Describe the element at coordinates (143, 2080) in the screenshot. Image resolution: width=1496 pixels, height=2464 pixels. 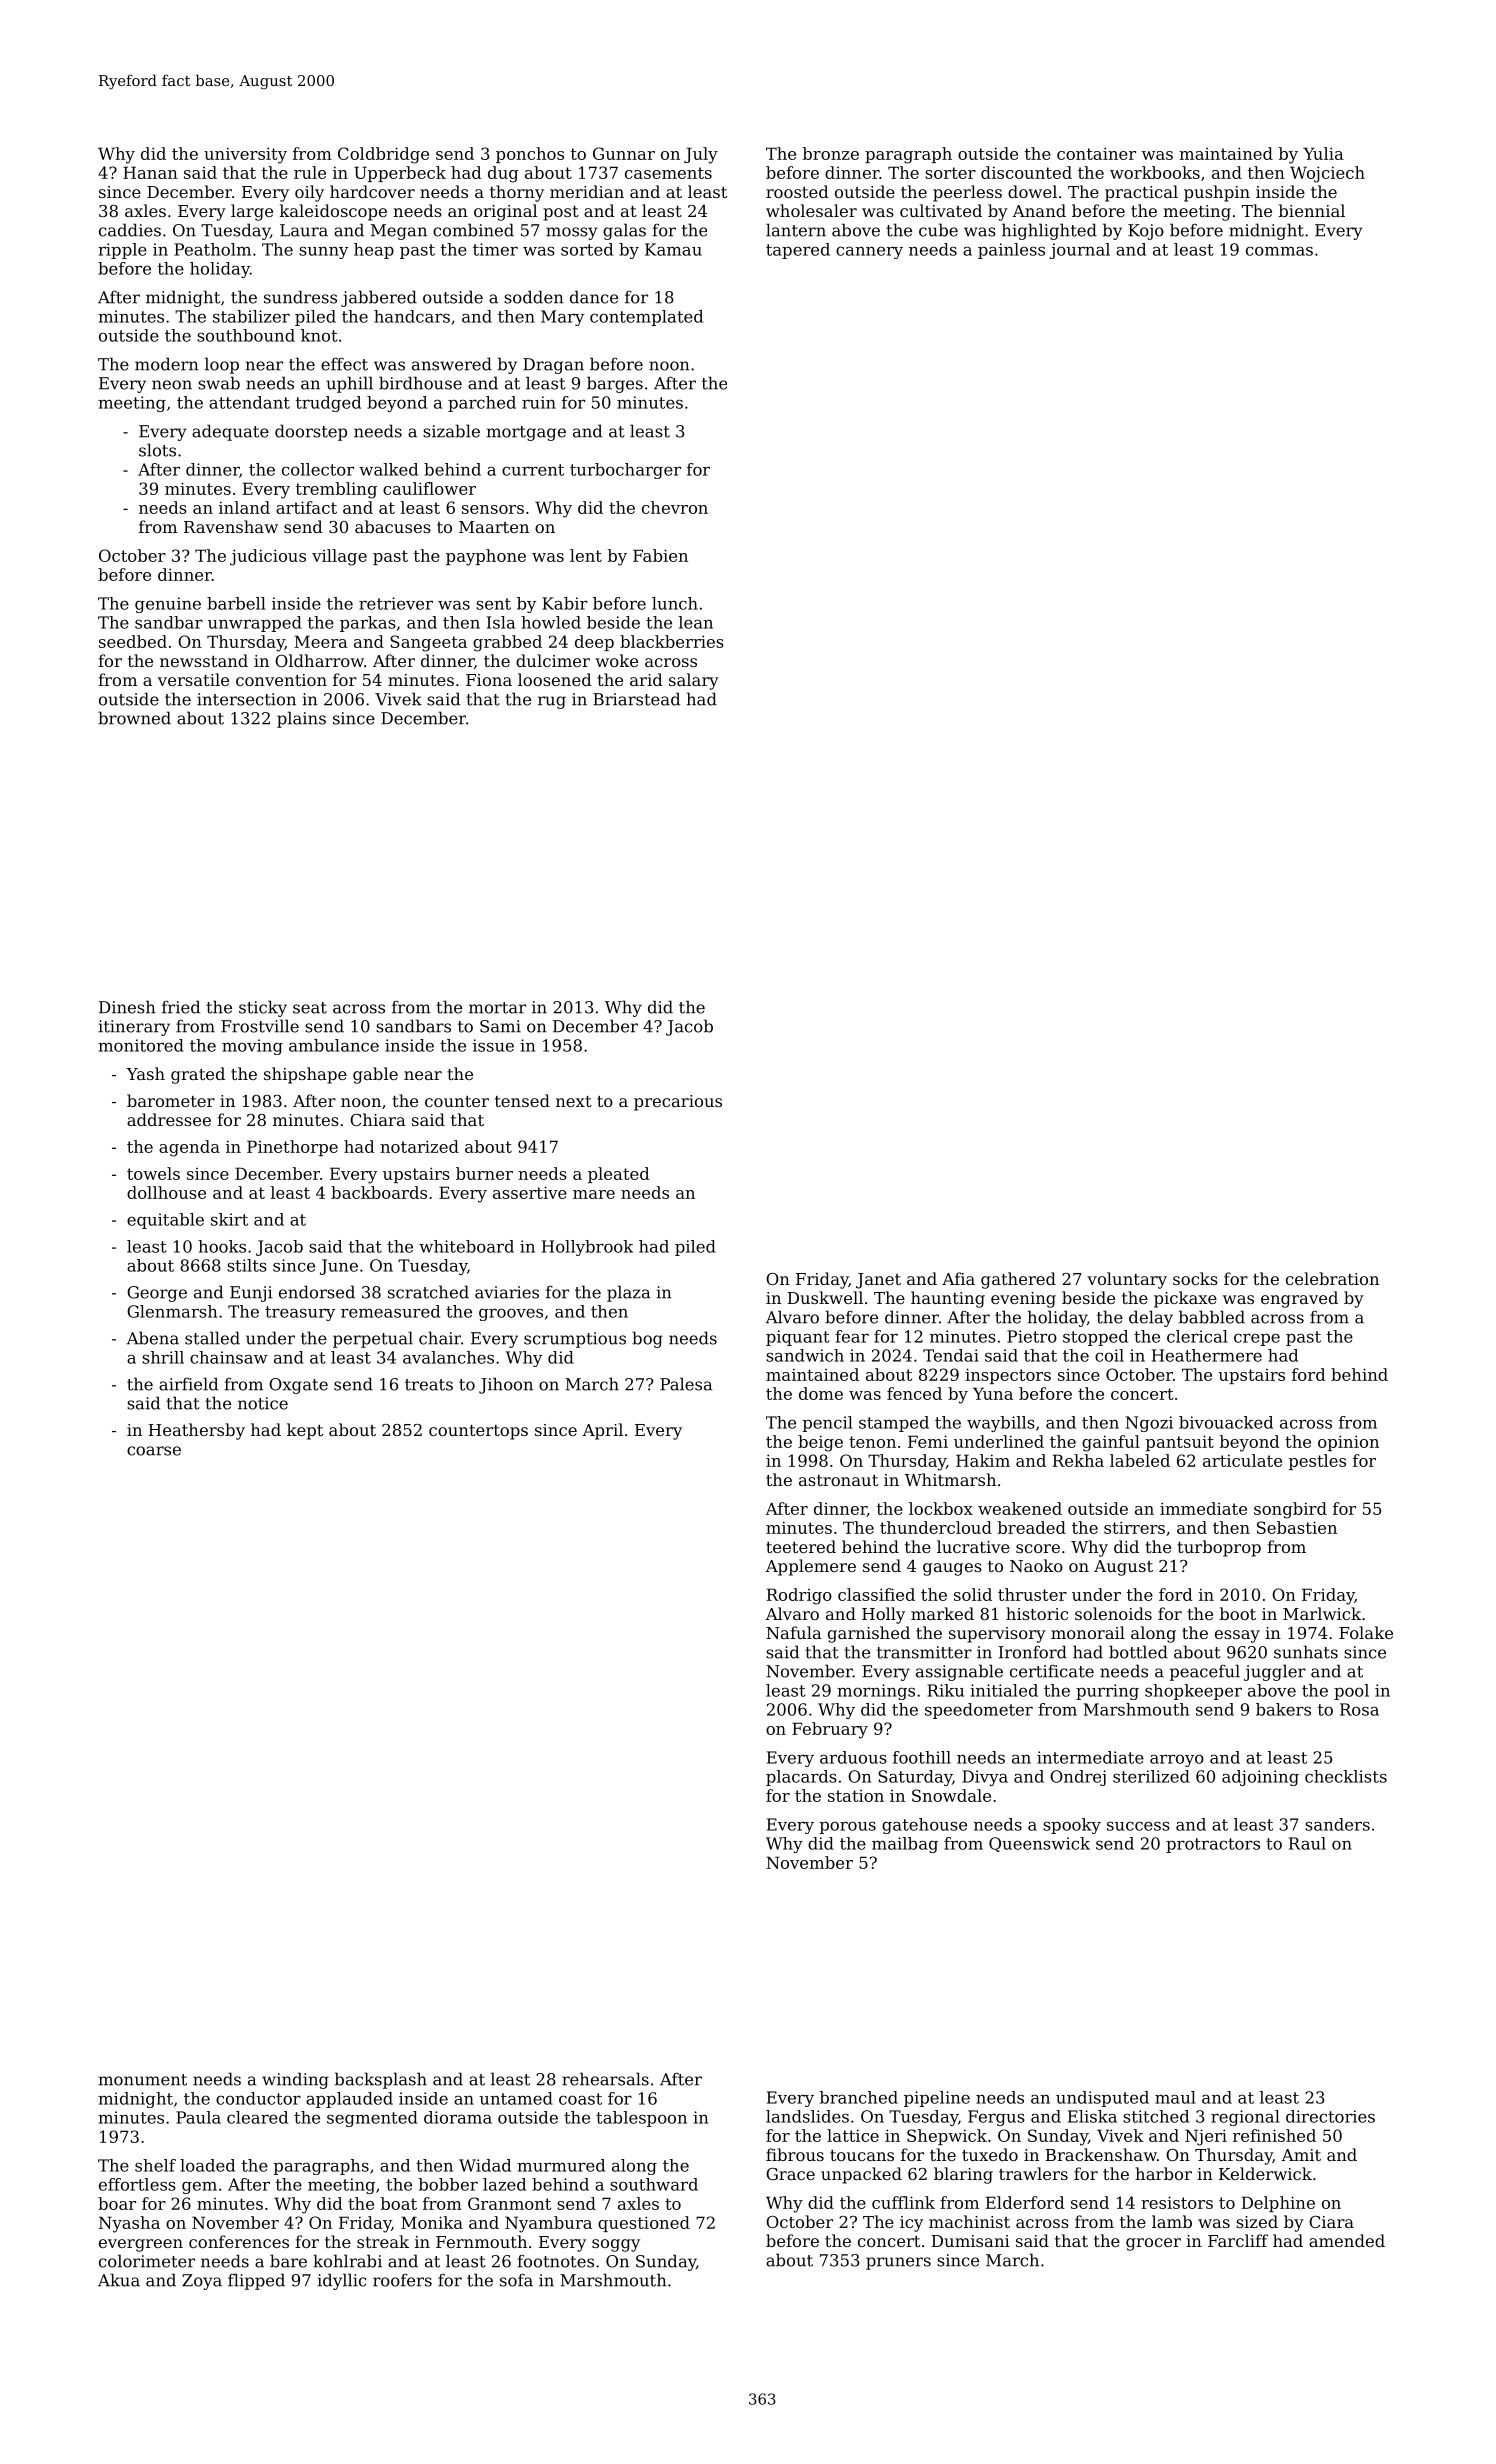
I see `monument` at that location.
